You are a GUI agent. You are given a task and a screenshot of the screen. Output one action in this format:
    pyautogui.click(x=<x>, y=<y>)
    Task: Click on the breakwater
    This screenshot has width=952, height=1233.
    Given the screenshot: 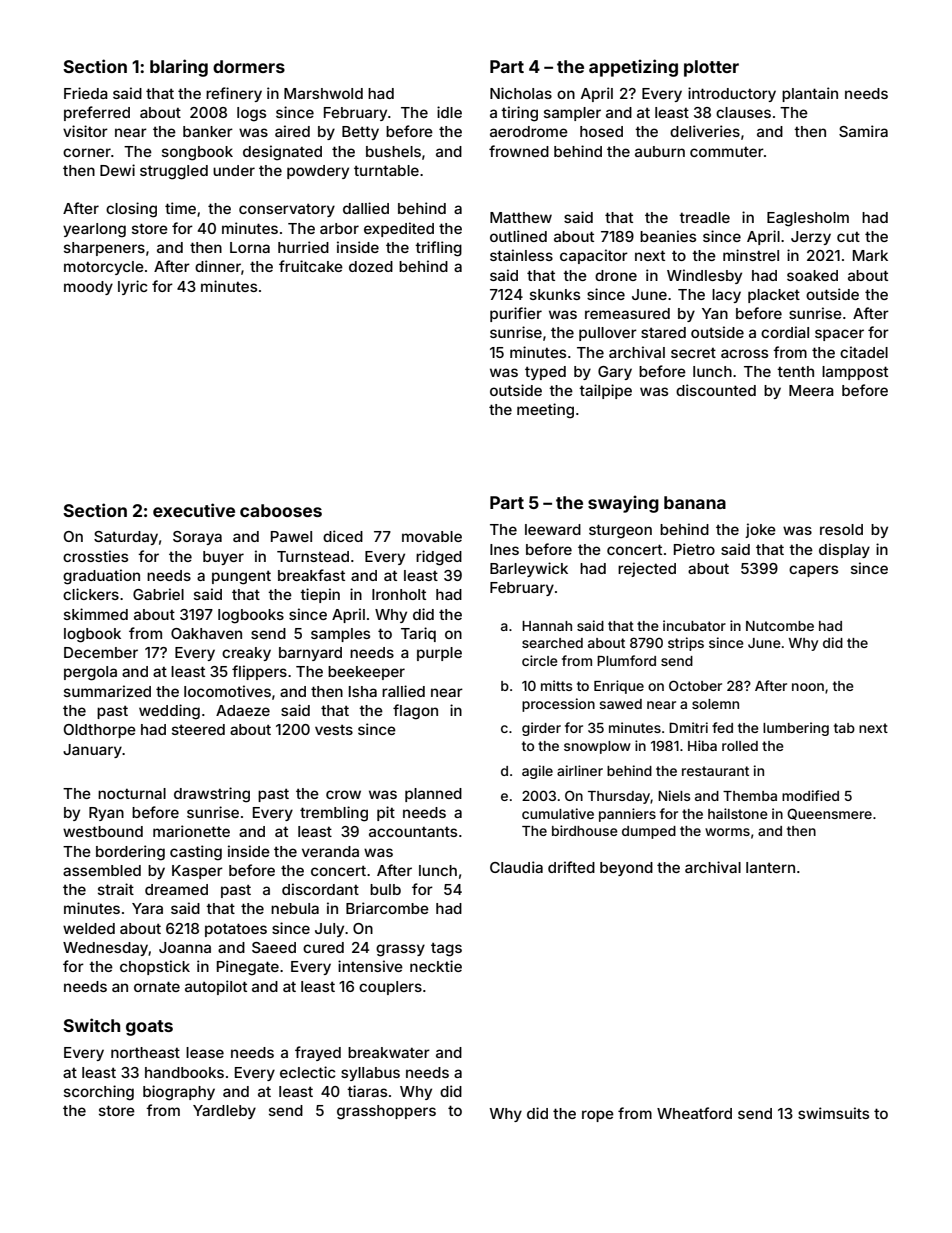 What is the action you would take?
    pyautogui.click(x=389, y=1052)
